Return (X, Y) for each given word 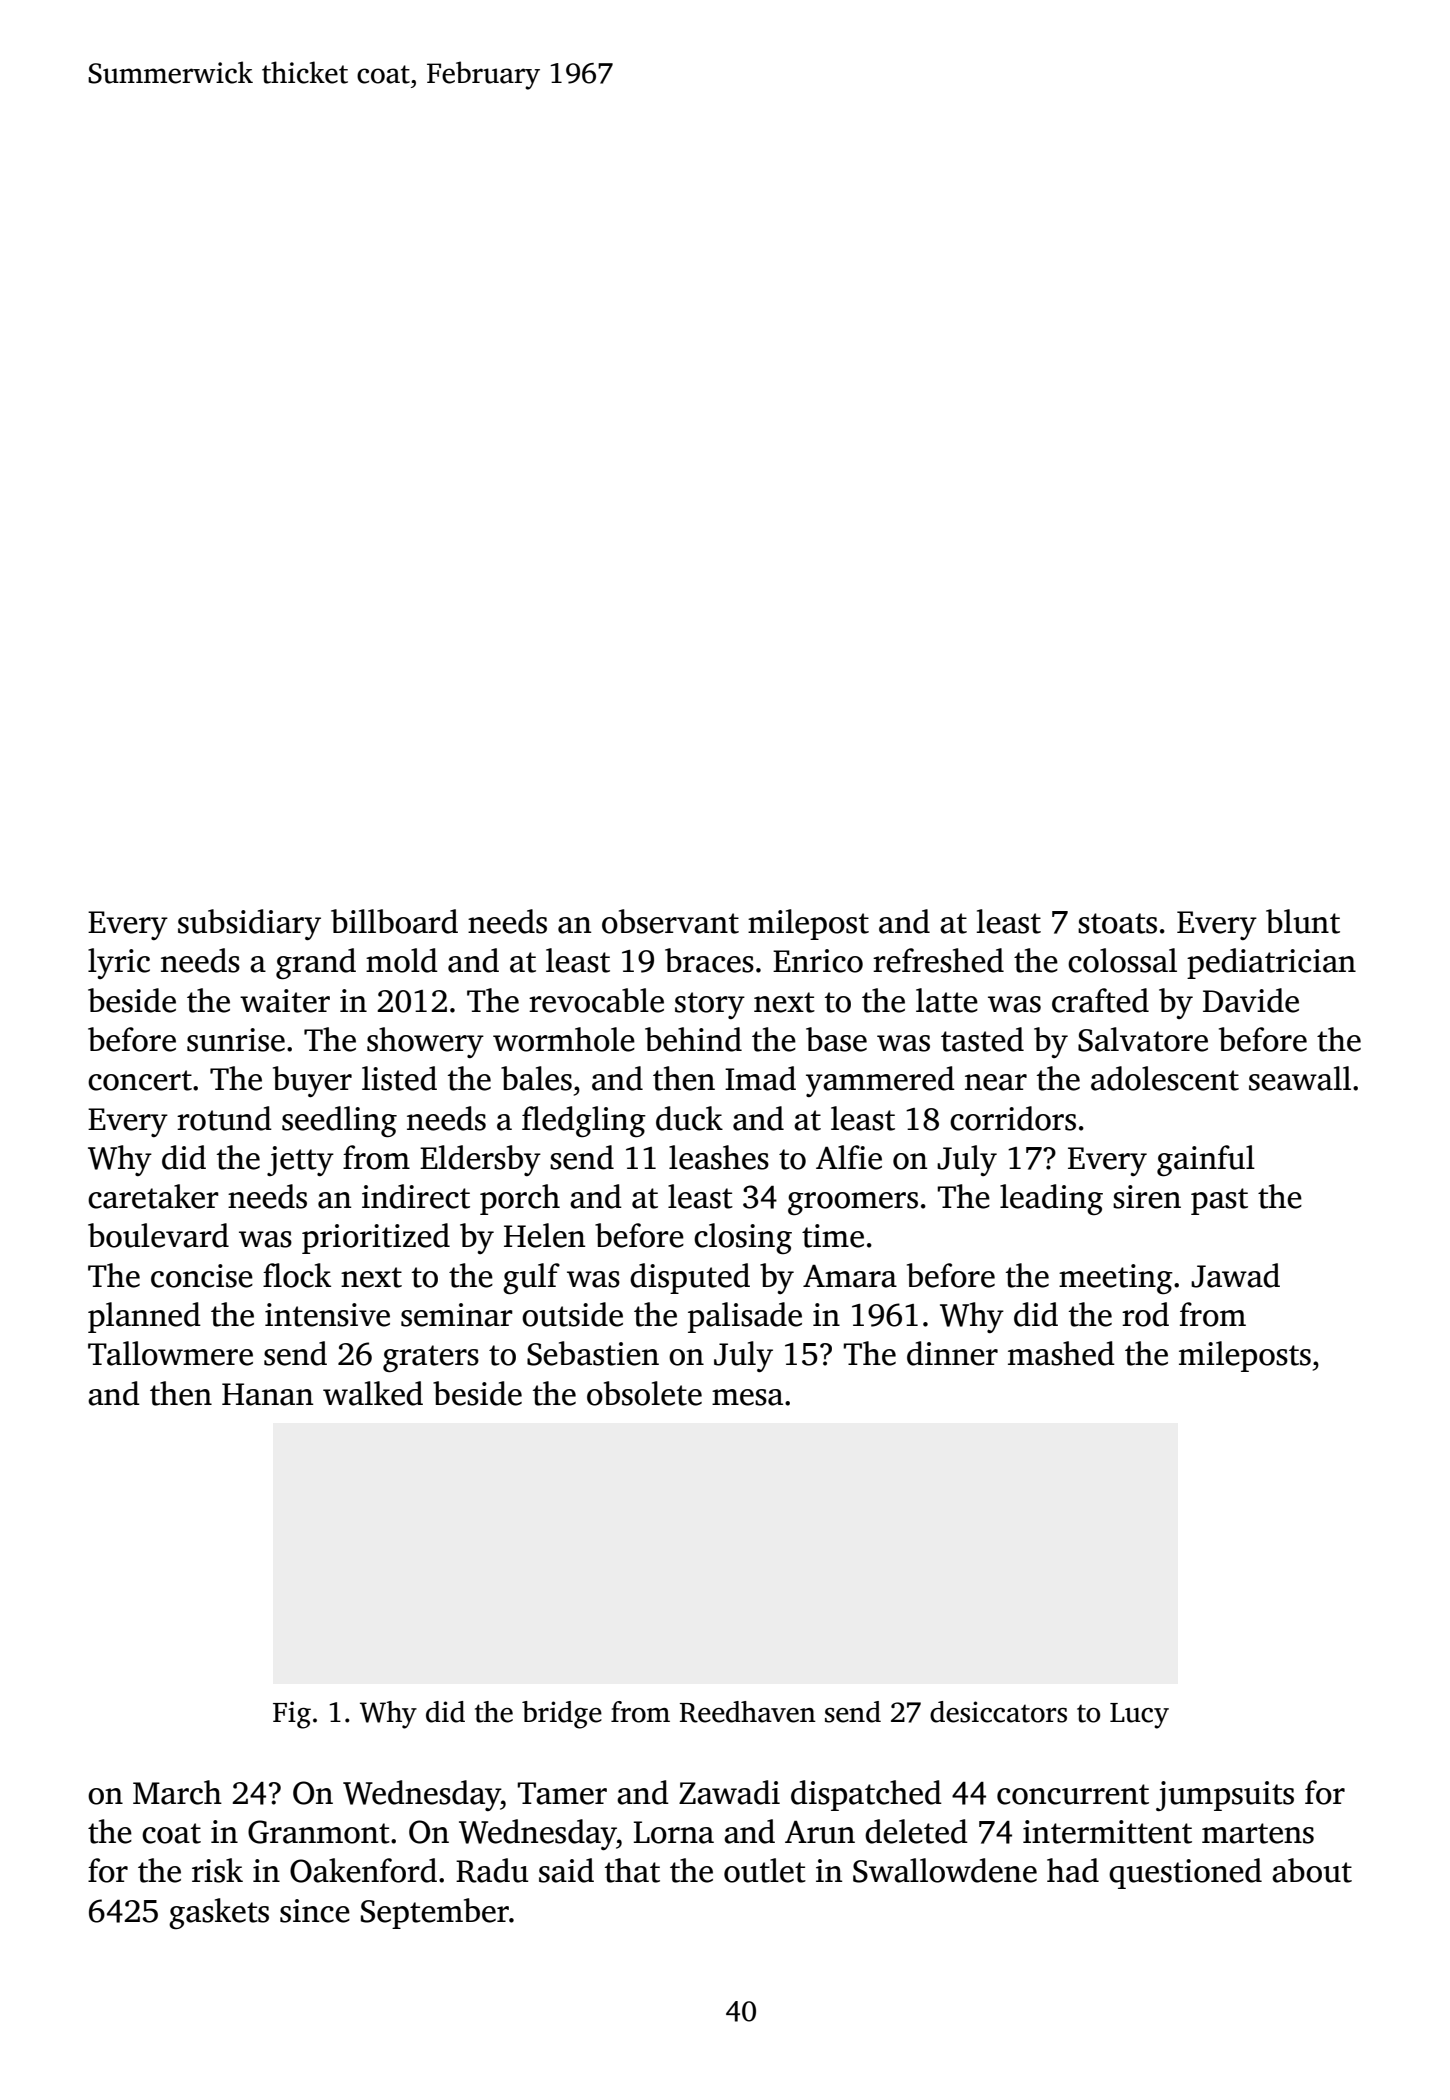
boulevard (158, 1235)
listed (399, 1078)
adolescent (1165, 1078)
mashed (1061, 1353)
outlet (765, 1870)
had (1073, 1870)
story (710, 1005)
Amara (850, 1276)
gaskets (219, 1913)
